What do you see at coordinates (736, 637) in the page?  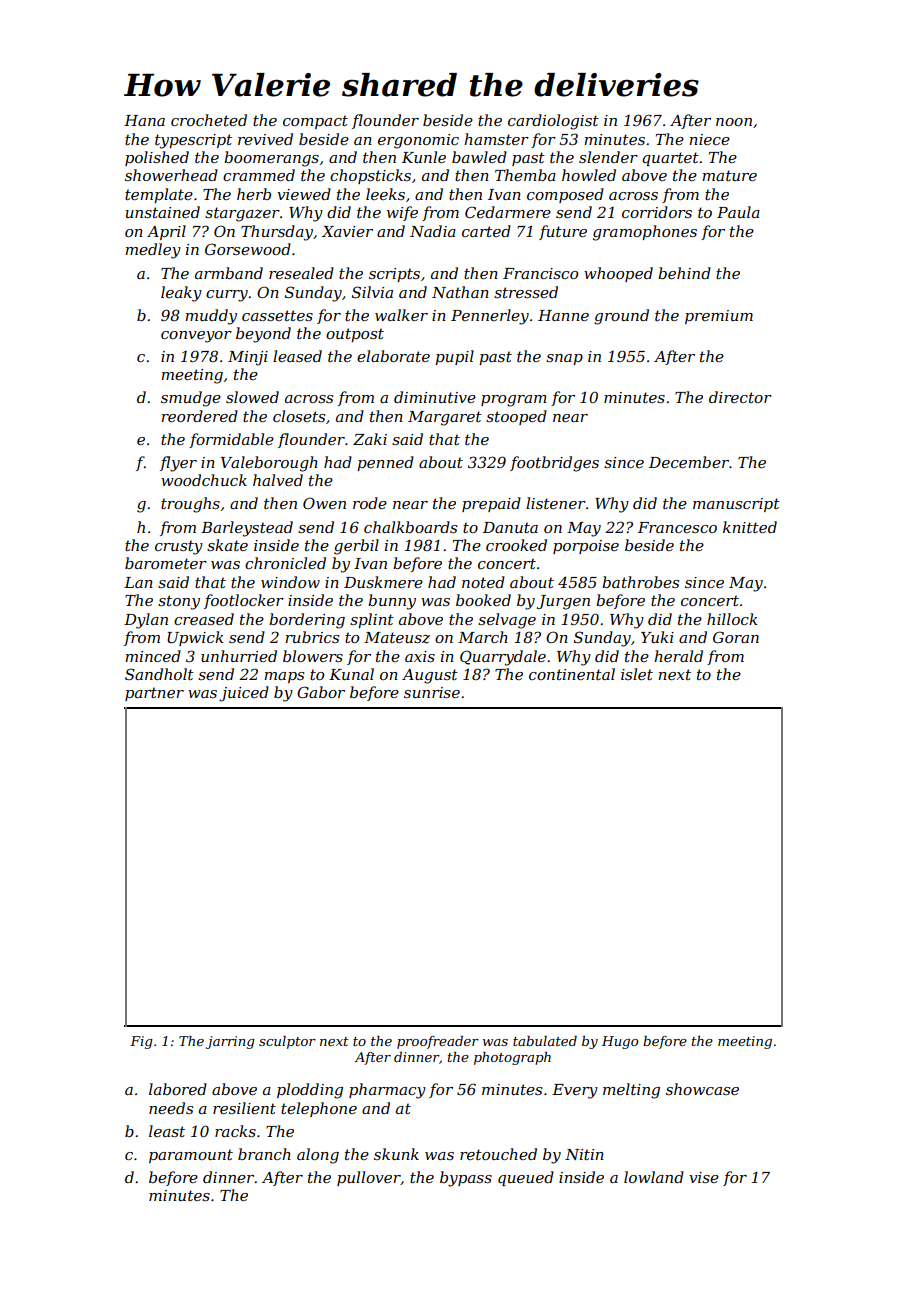 I see `Goran` at bounding box center [736, 637].
